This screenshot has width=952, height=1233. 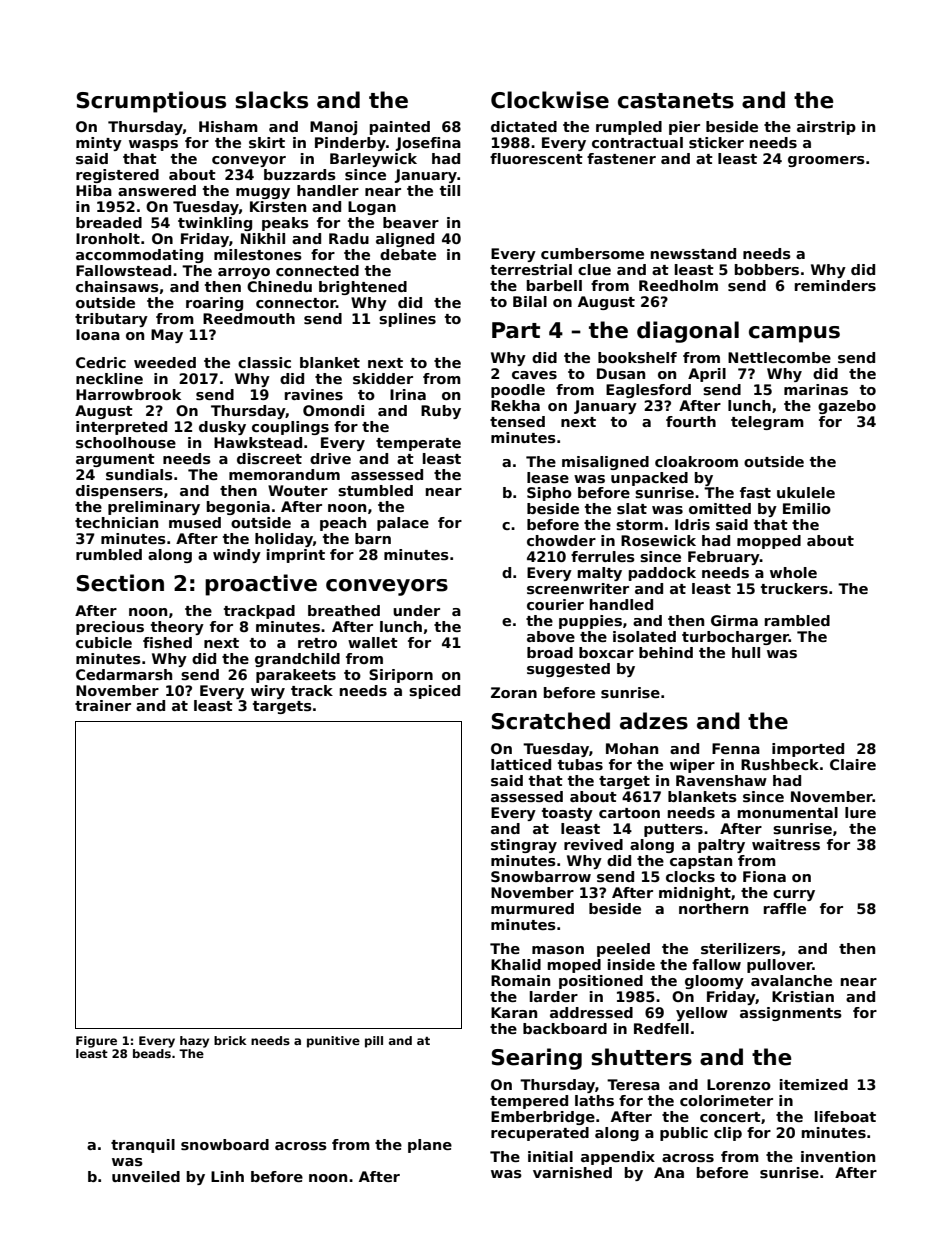 What do you see at coordinates (746, 652) in the screenshot?
I see `hull` at bounding box center [746, 652].
